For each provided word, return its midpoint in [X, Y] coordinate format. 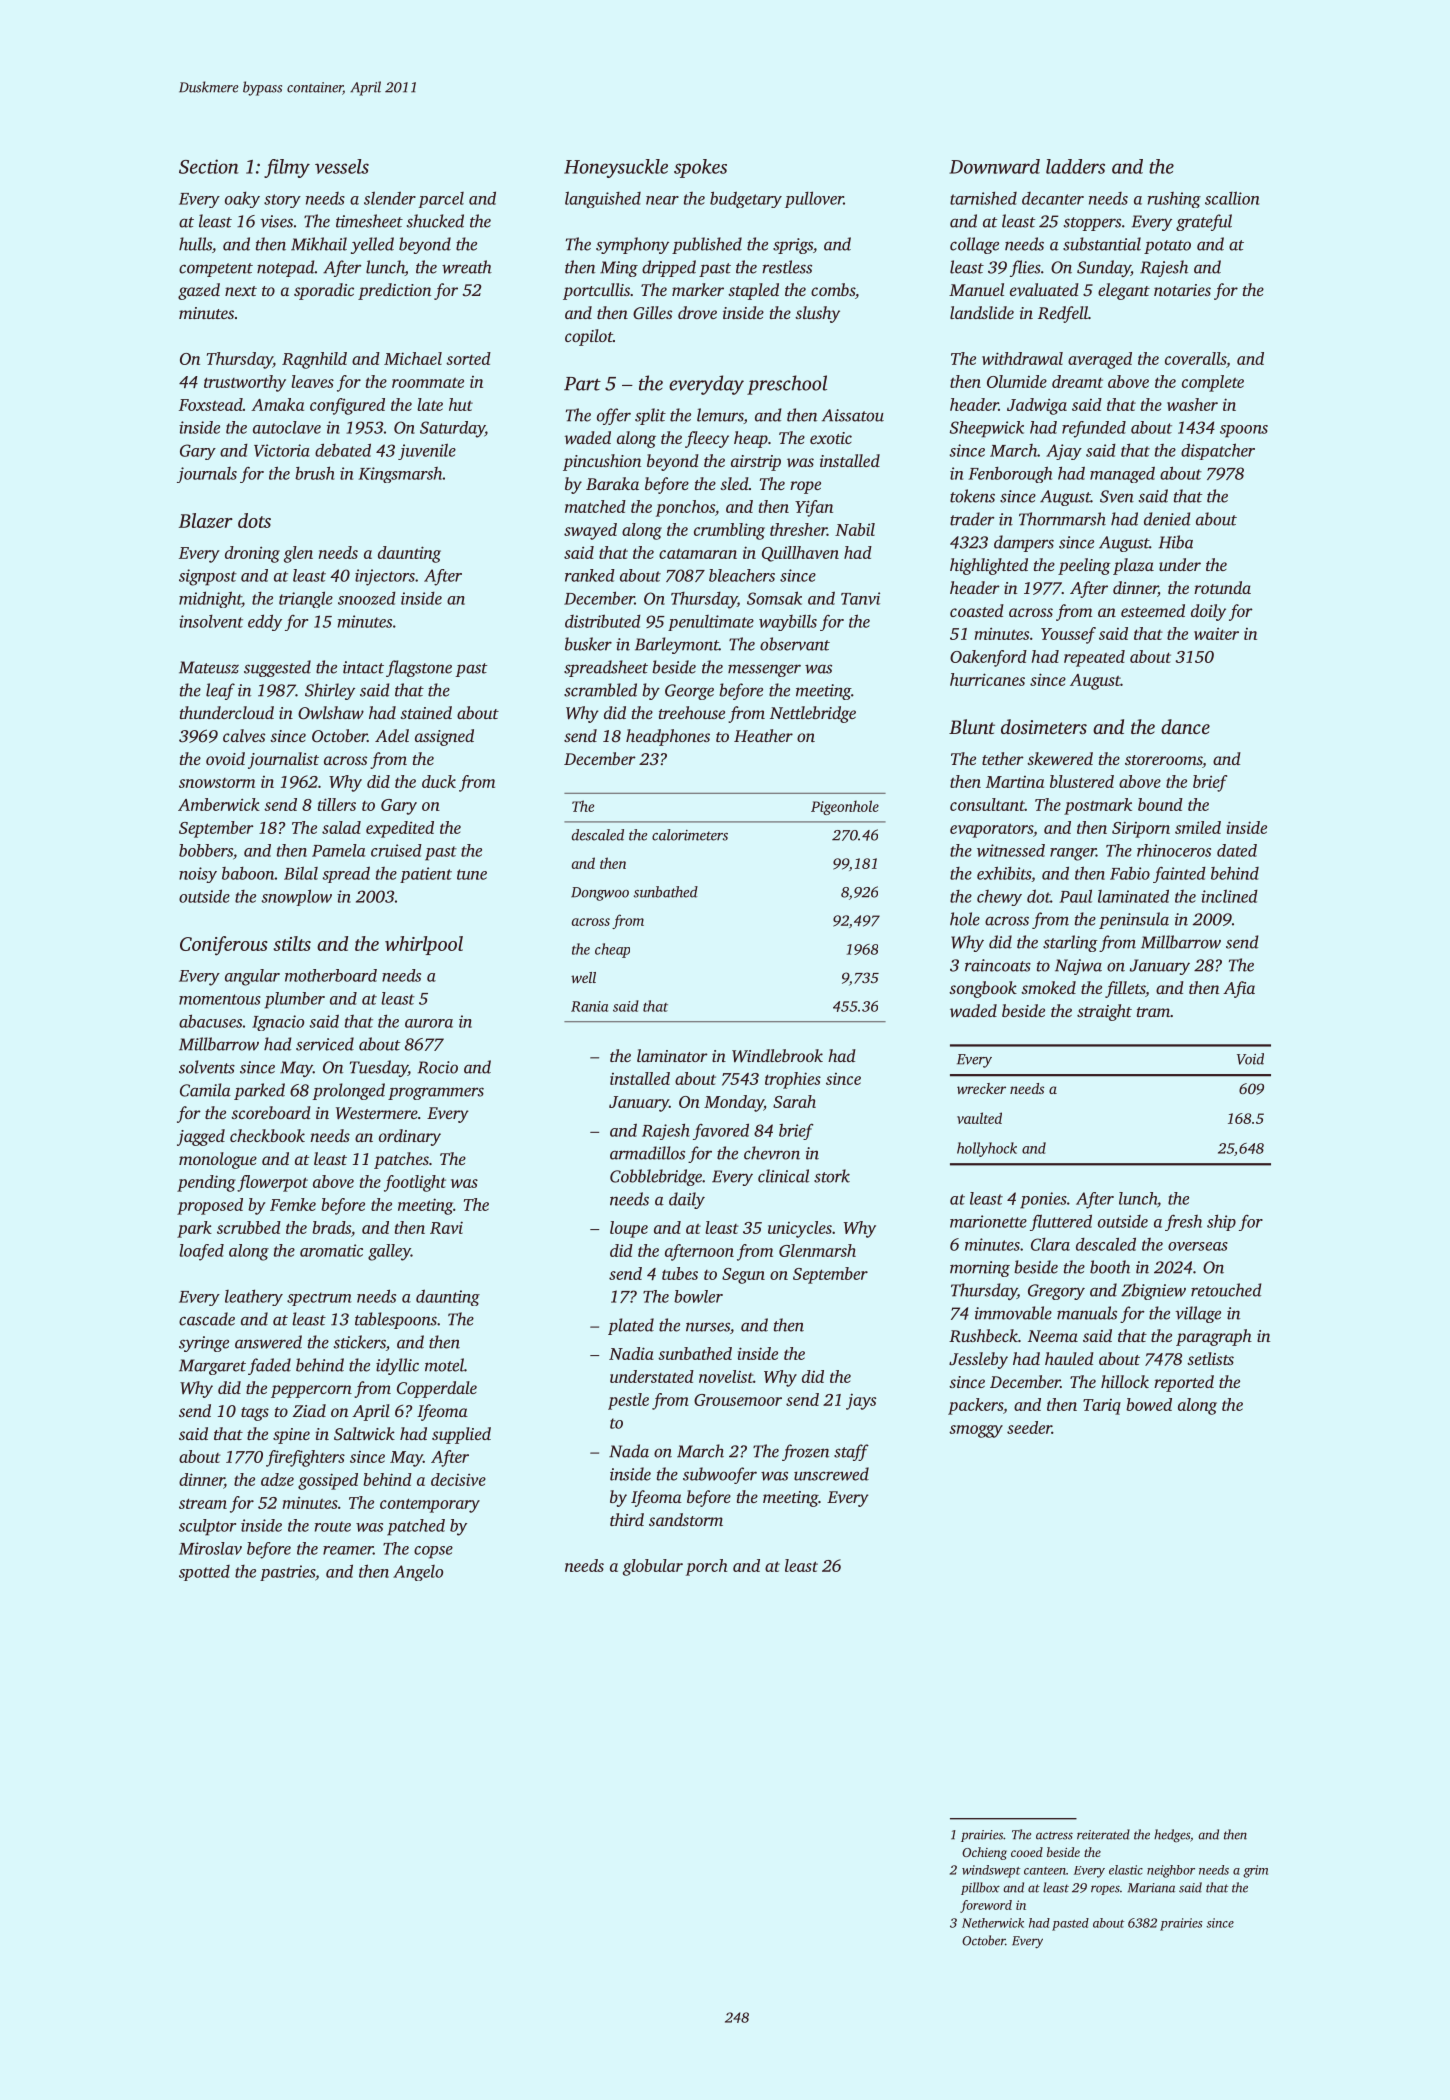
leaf [220, 691]
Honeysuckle [616, 168]
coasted [977, 610]
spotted [204, 1573]
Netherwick [993, 1923]
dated [1237, 850]
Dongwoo [600, 894]
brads [331, 1227]
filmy [287, 168]
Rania [589, 1006]
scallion [1232, 198]
